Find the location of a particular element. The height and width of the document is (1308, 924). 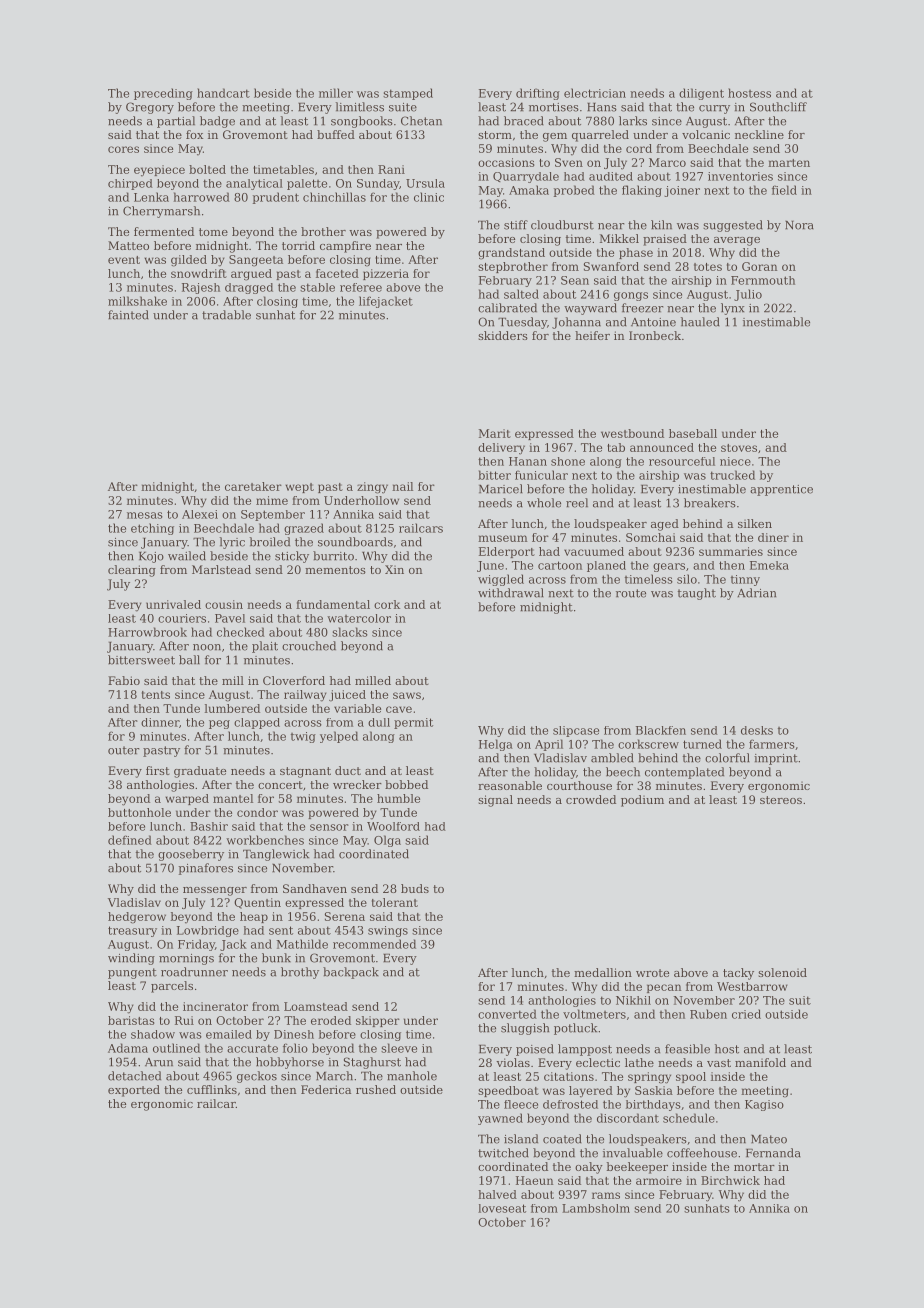

defined is located at coordinates (130, 840).
